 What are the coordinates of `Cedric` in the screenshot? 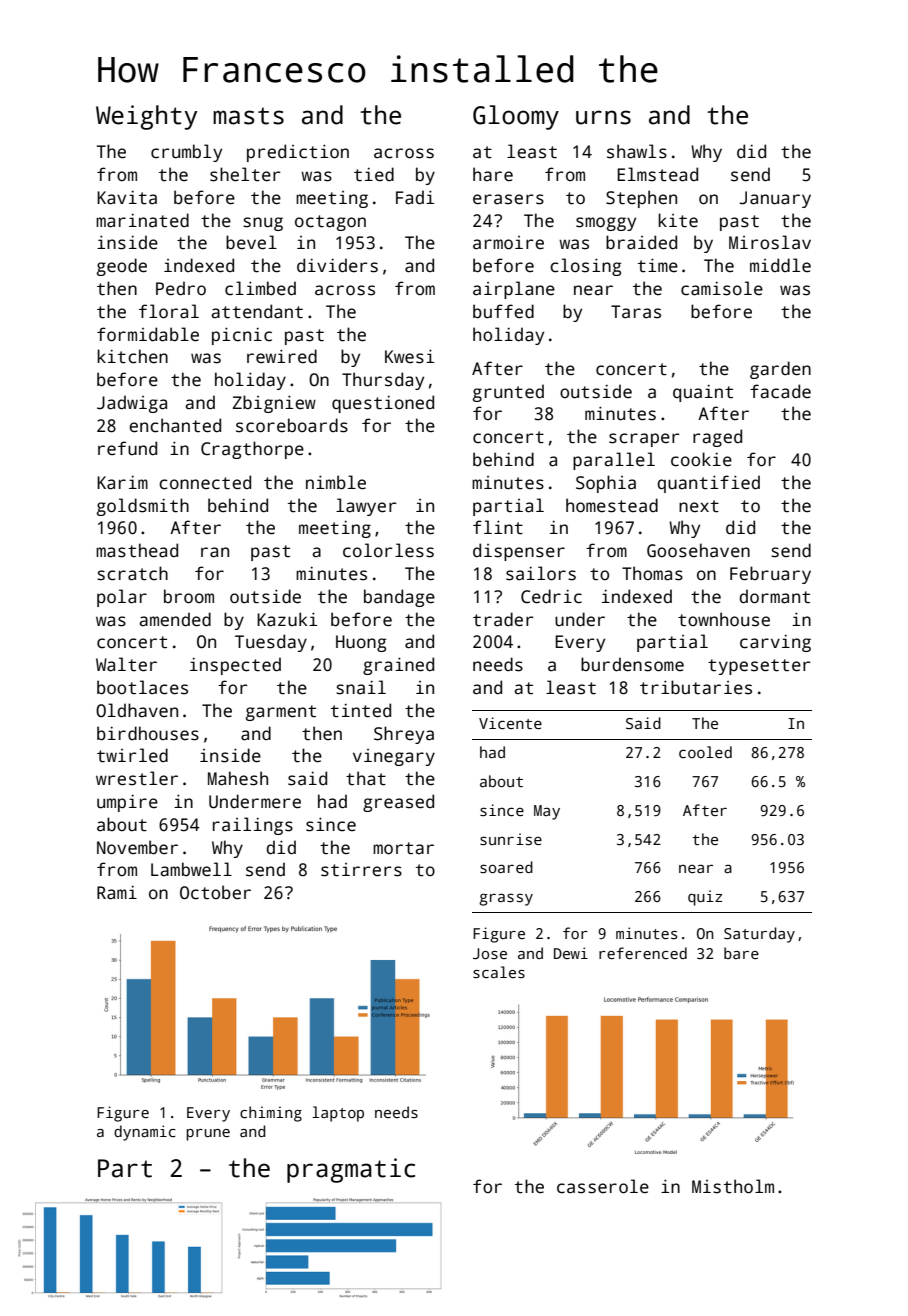 It's located at (551, 596).
